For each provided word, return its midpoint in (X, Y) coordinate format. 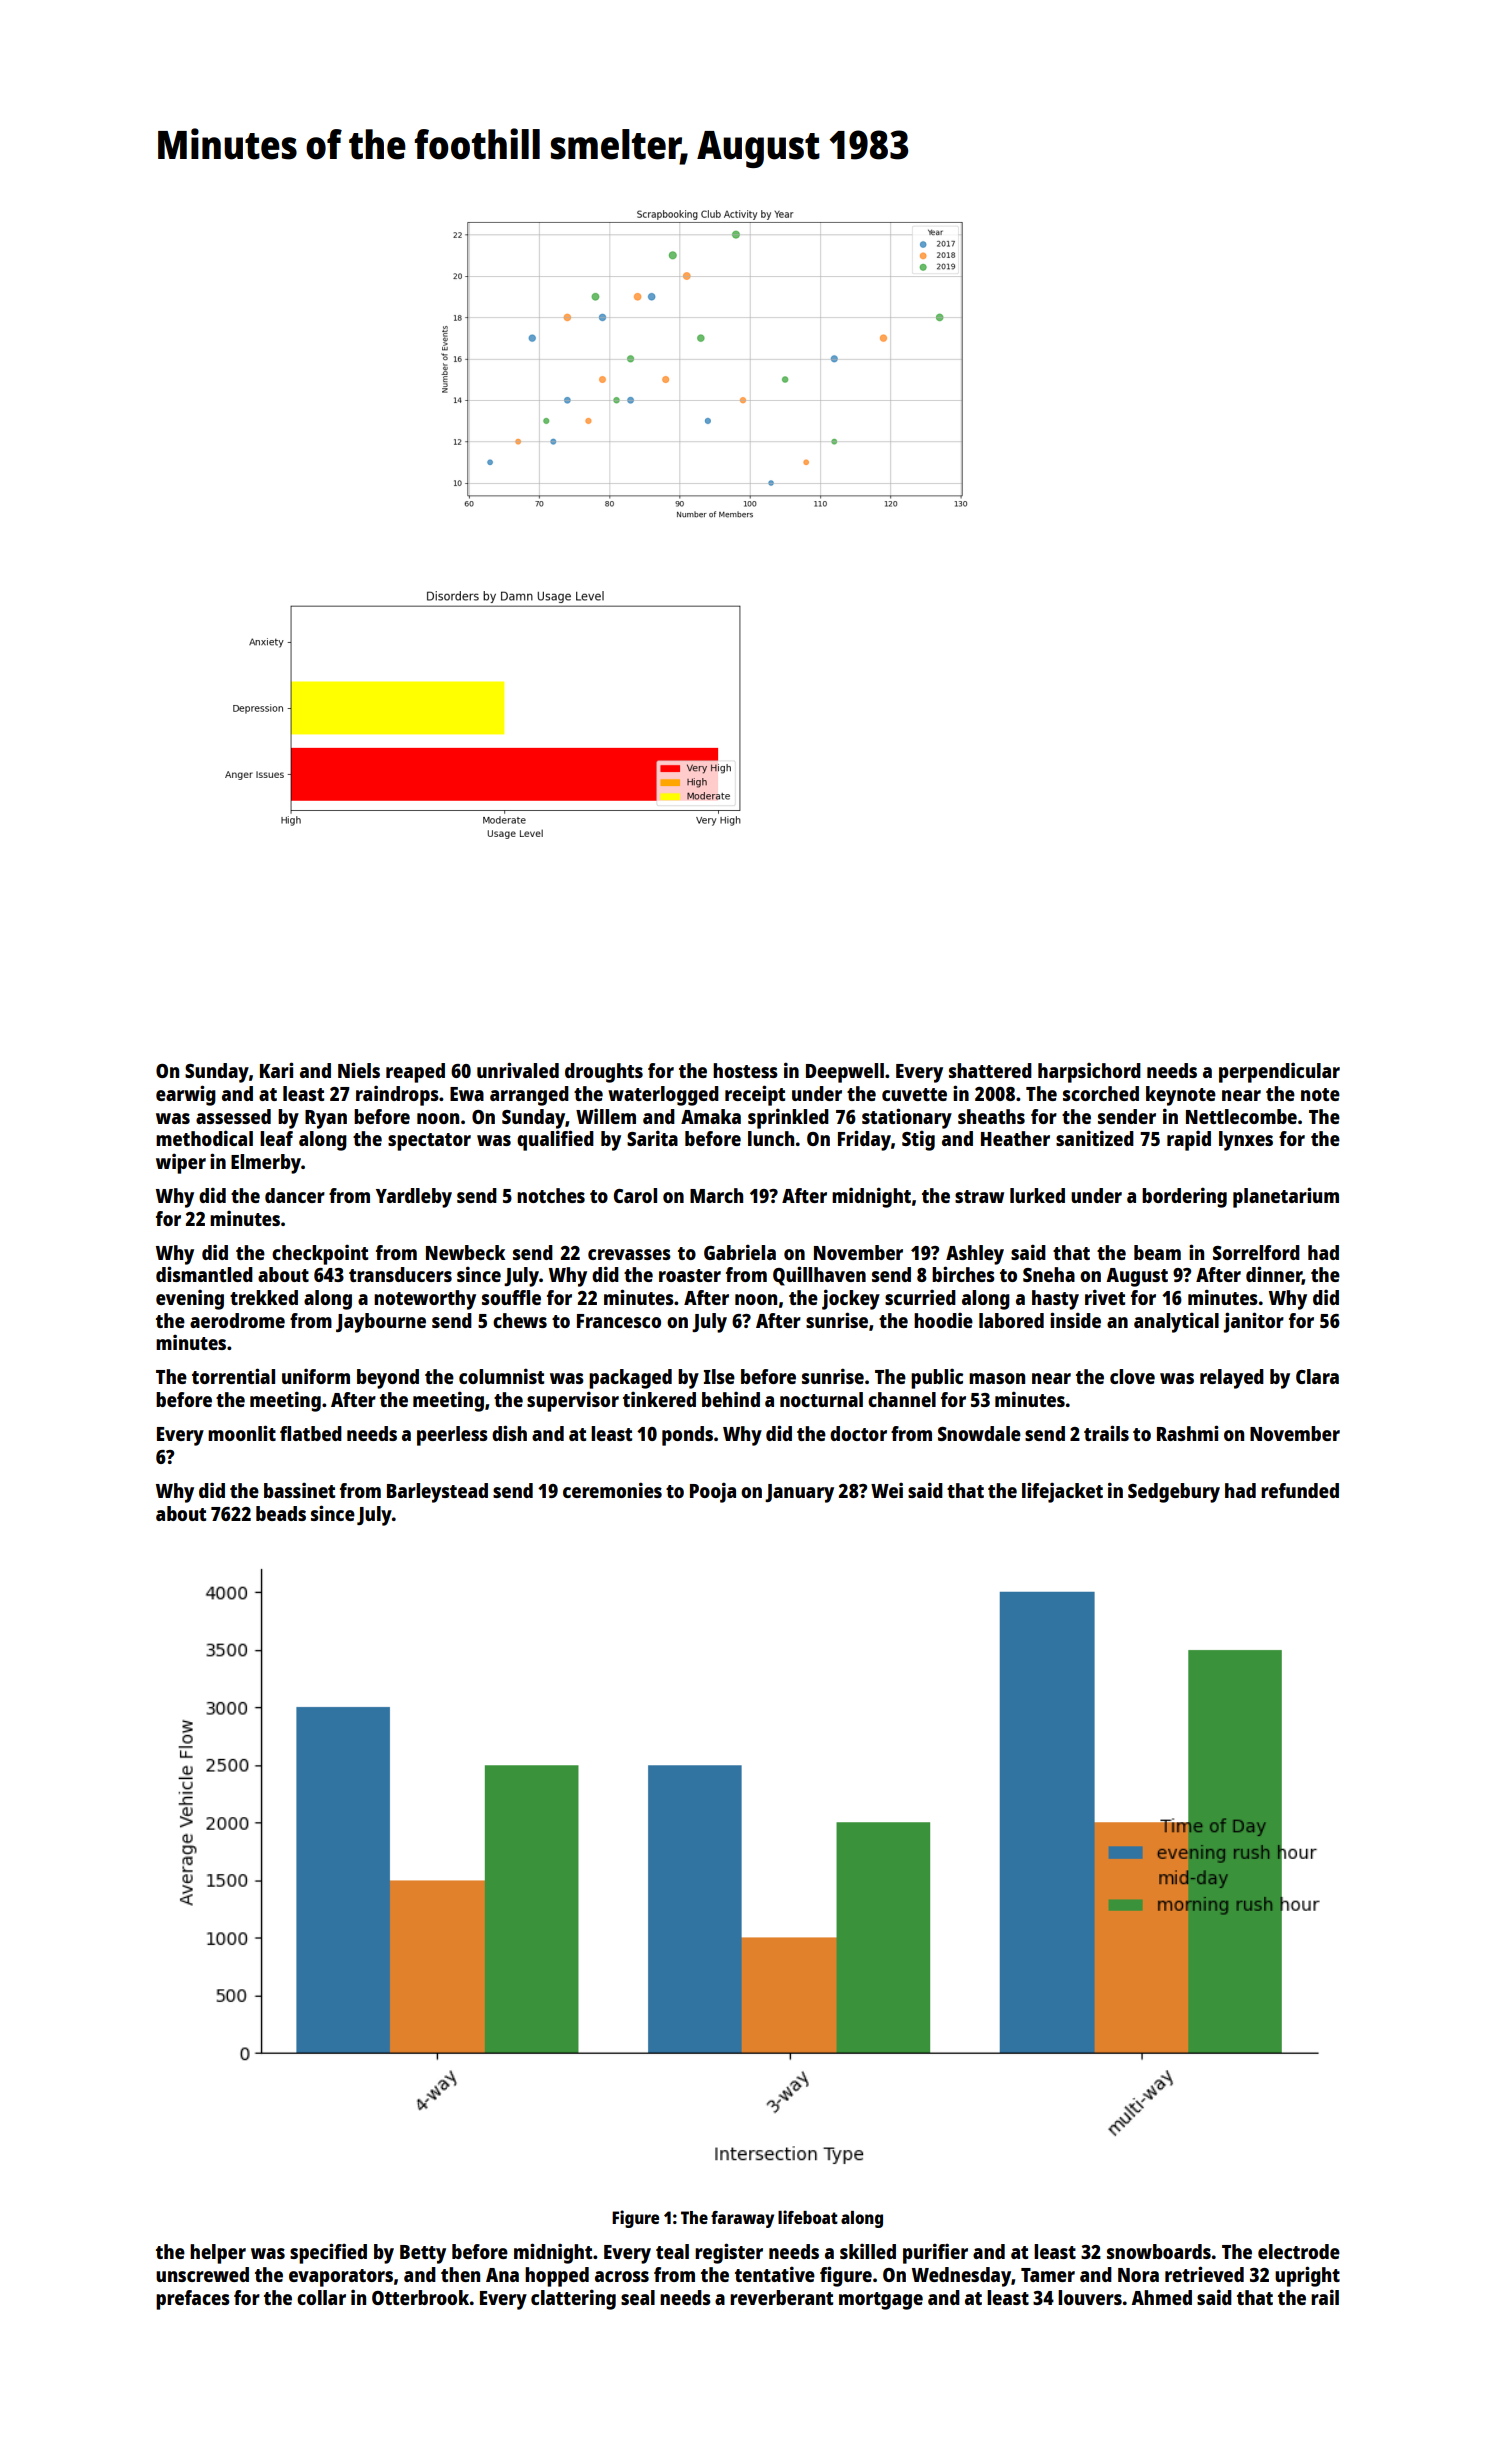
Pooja (713, 1492)
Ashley (975, 1255)
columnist (501, 1376)
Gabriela (740, 1252)
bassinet (299, 1490)
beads (281, 1513)
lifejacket (1062, 1492)
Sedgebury (1174, 1493)
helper (218, 2254)
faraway (742, 2219)
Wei (887, 1490)
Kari (277, 1070)
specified (328, 2253)
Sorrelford (1256, 1252)
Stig (918, 1140)
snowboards (1159, 2251)
